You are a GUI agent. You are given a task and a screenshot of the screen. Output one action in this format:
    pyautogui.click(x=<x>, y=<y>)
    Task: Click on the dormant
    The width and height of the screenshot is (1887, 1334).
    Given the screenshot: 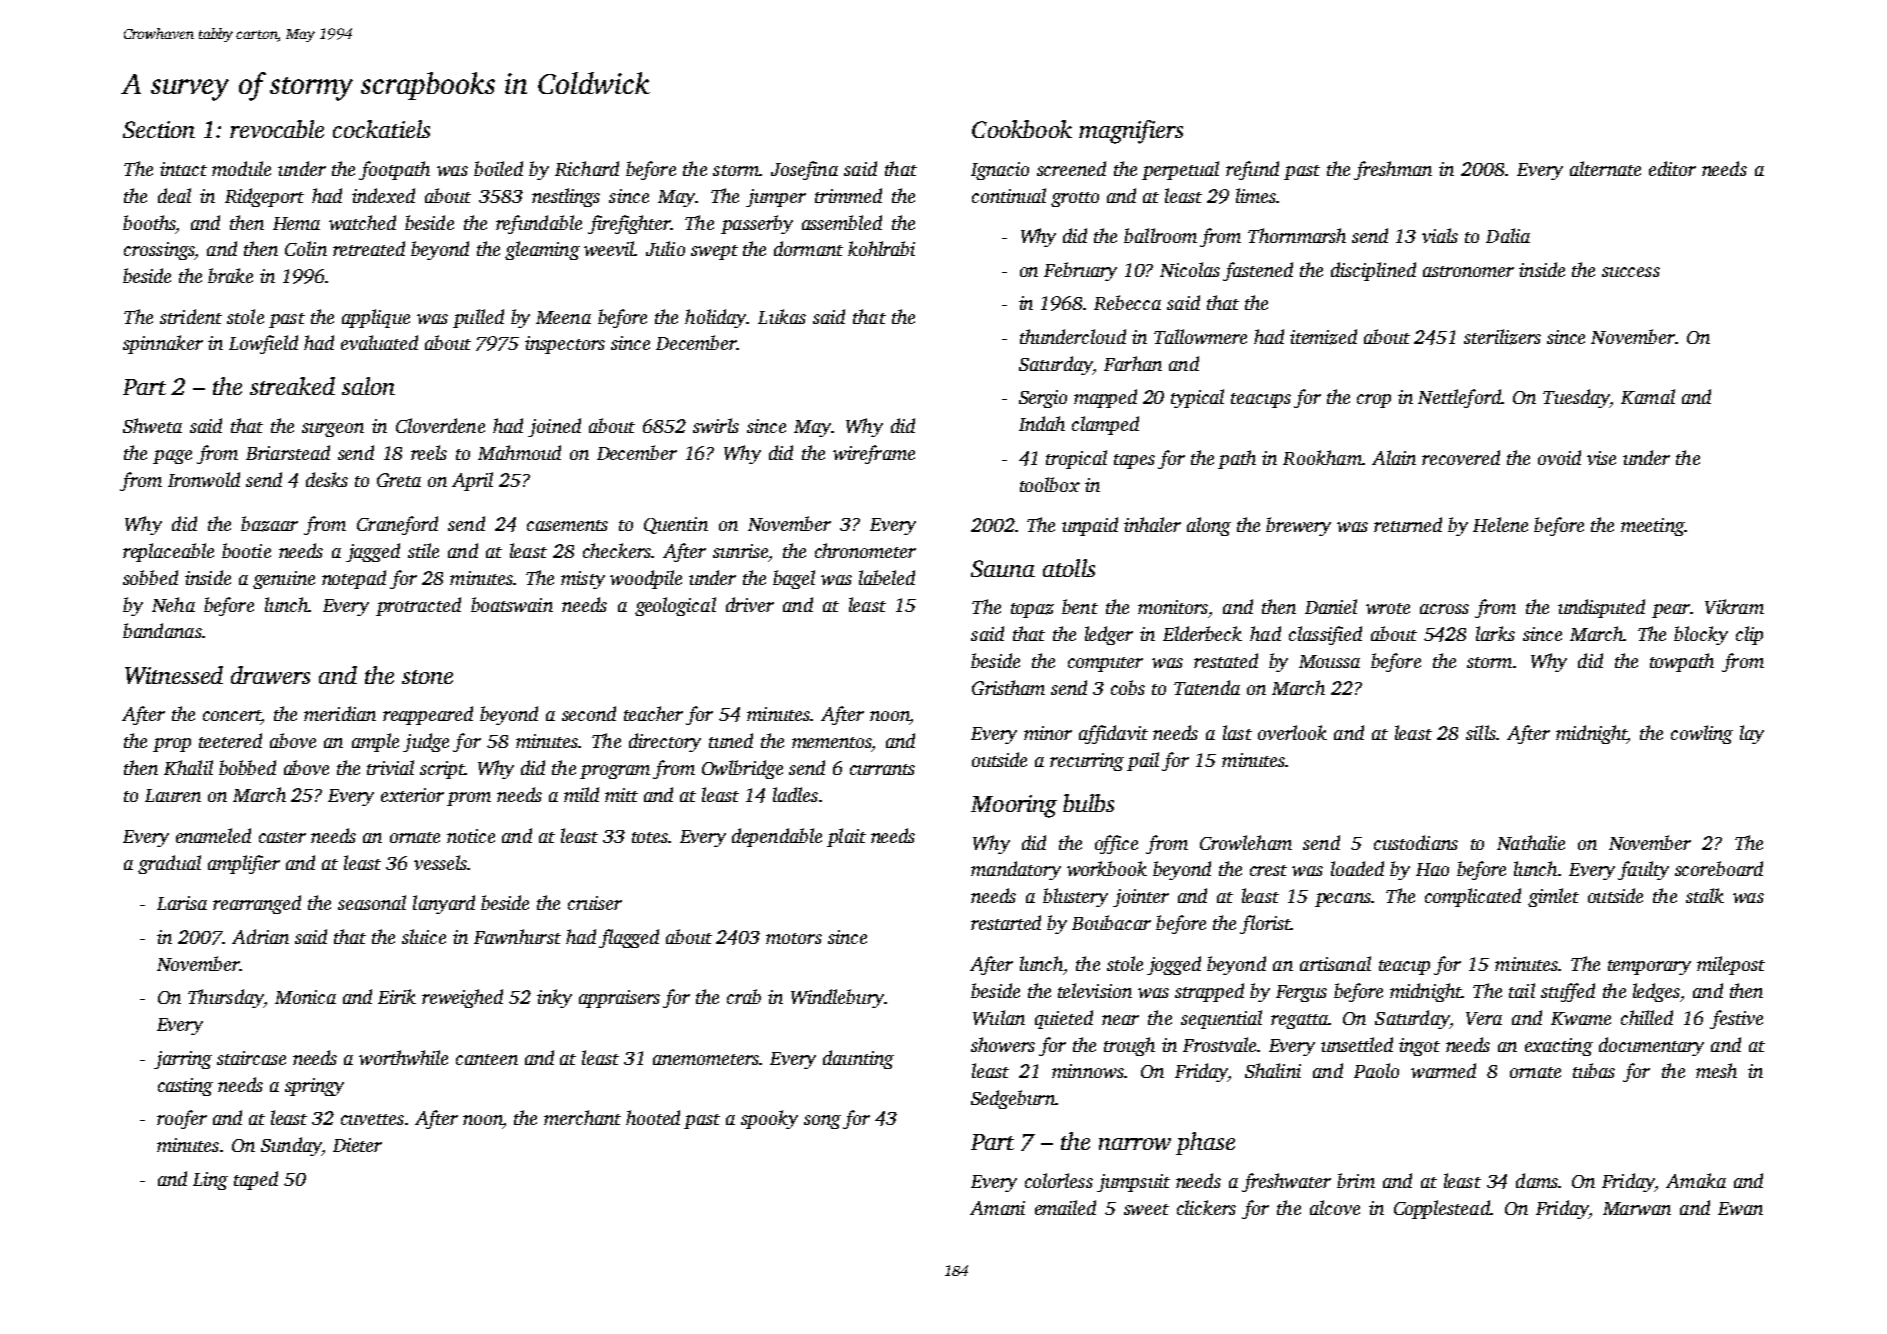 What is the action you would take?
    pyautogui.click(x=808, y=248)
